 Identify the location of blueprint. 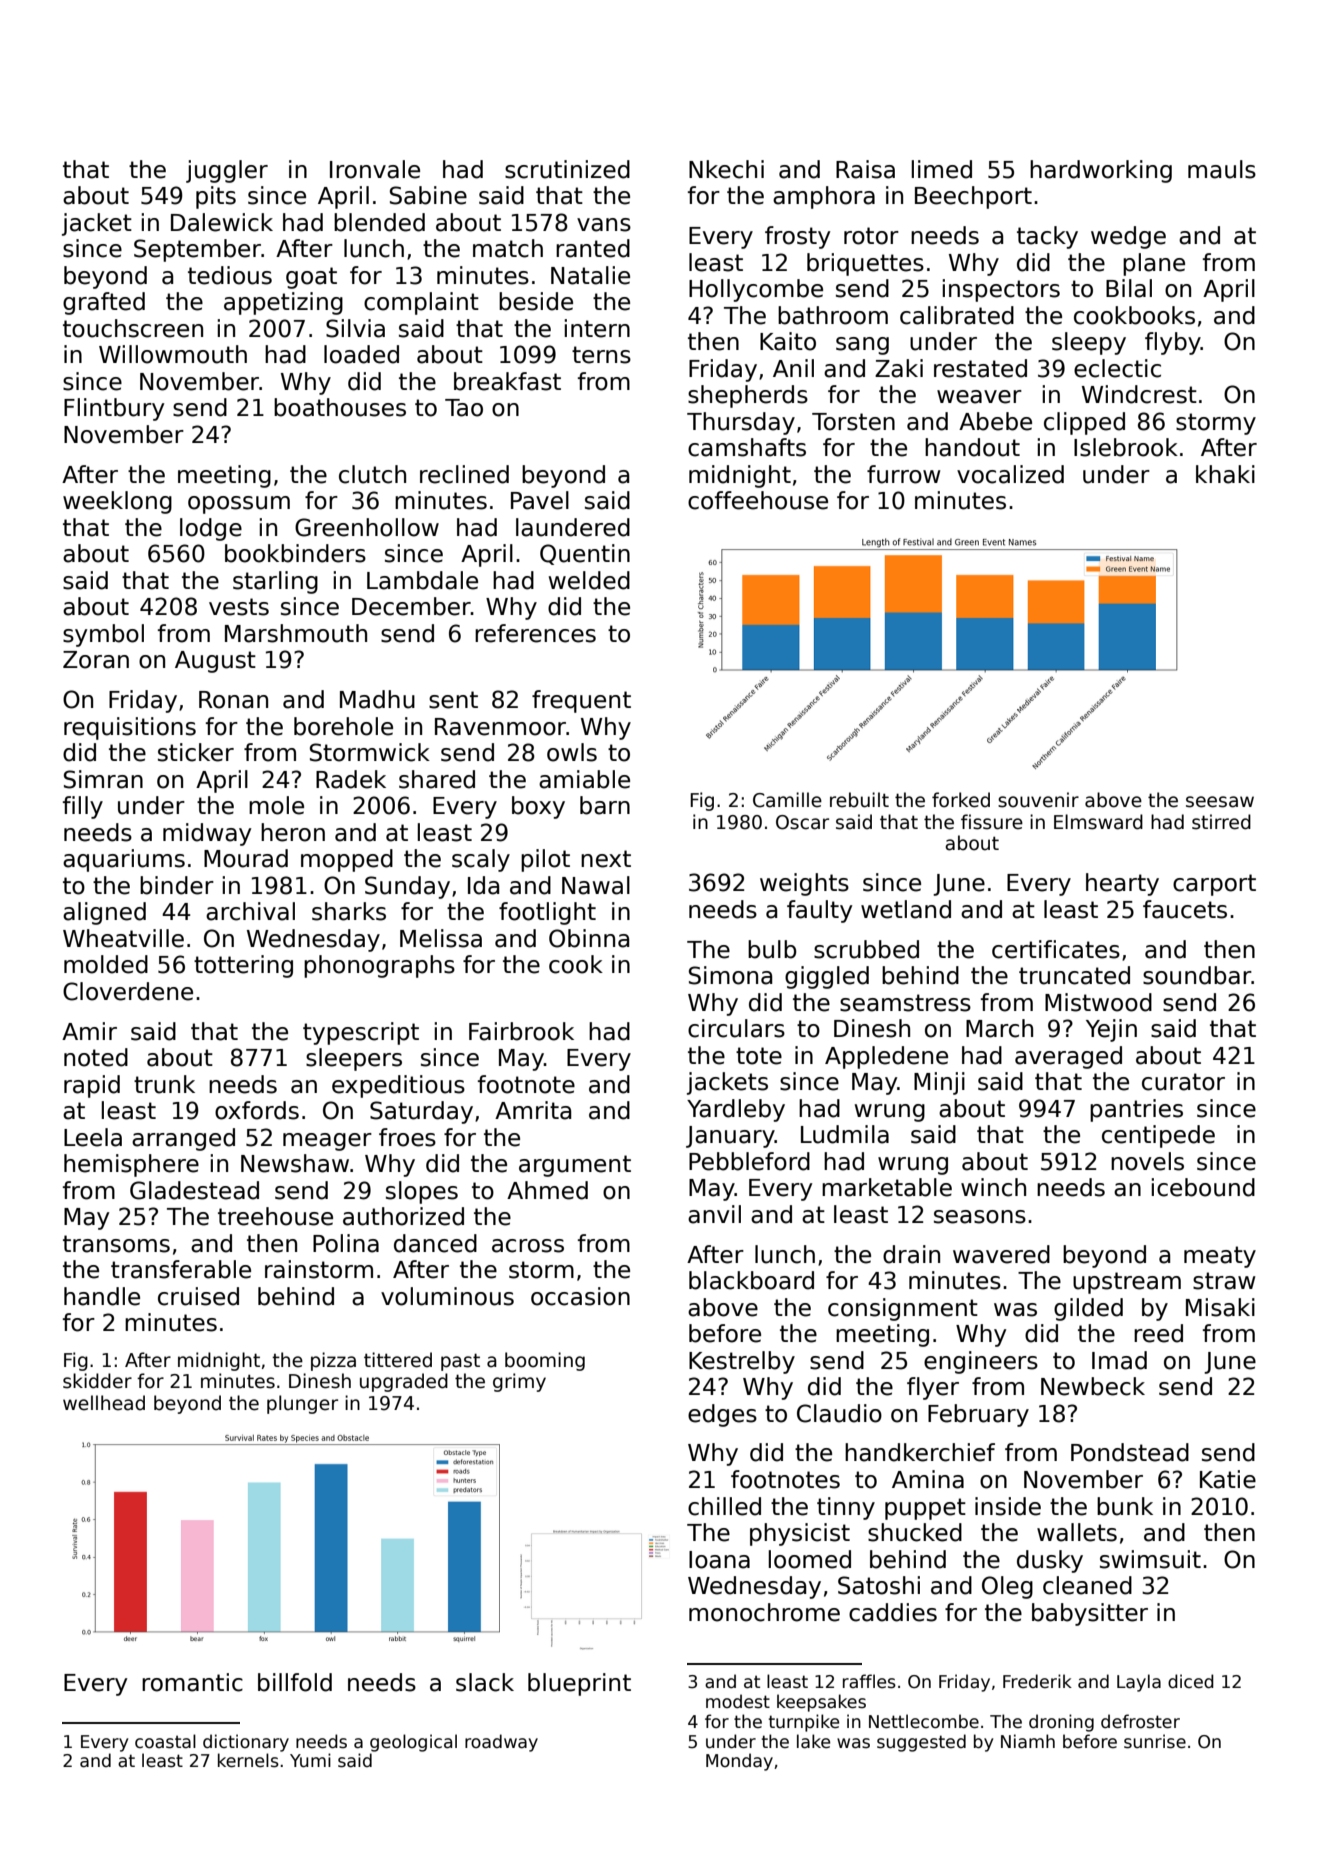
(579, 1684).
